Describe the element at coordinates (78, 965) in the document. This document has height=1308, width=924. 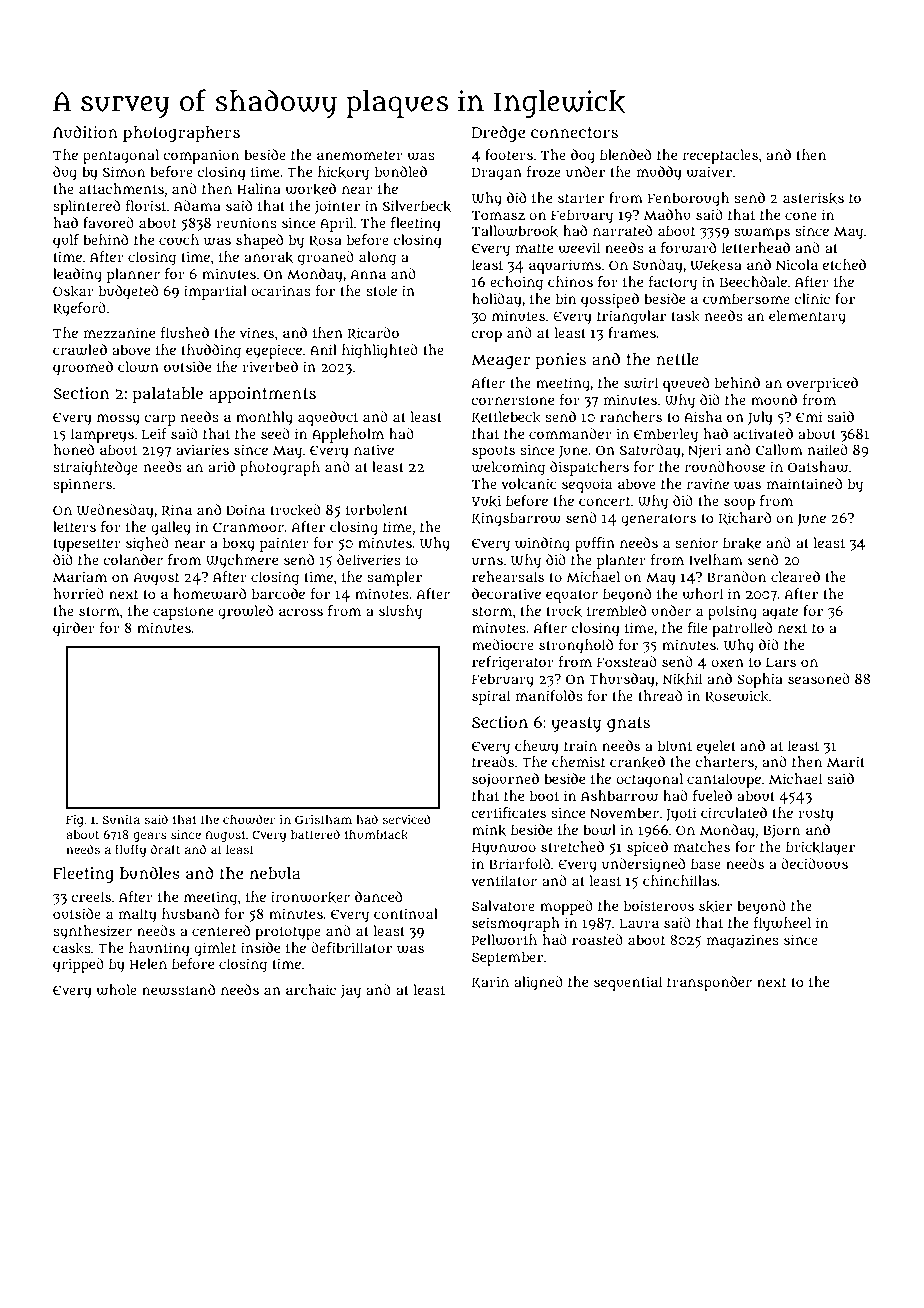
I see `gripped` at that location.
